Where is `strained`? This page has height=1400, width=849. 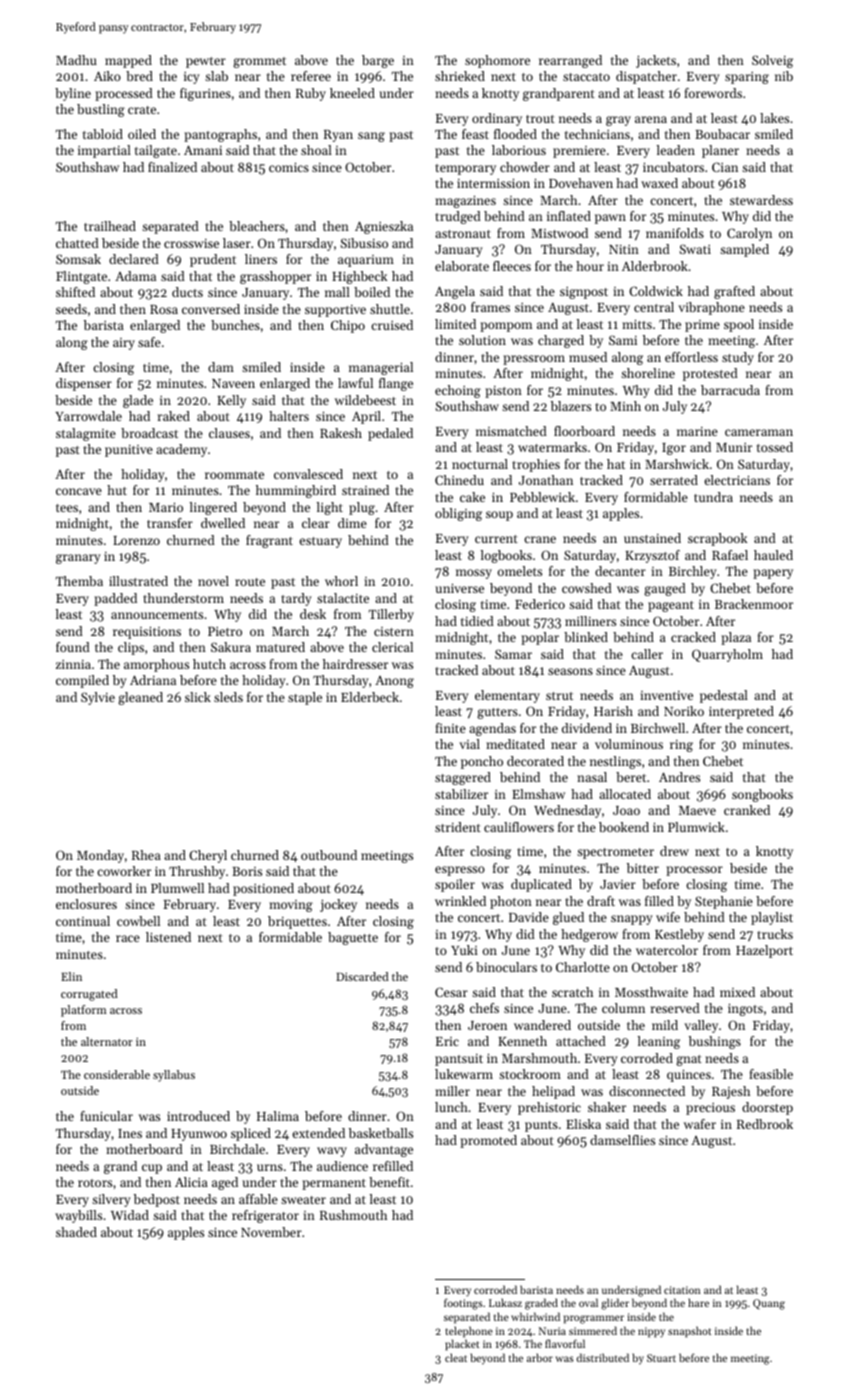 strained is located at coordinates (365, 490).
